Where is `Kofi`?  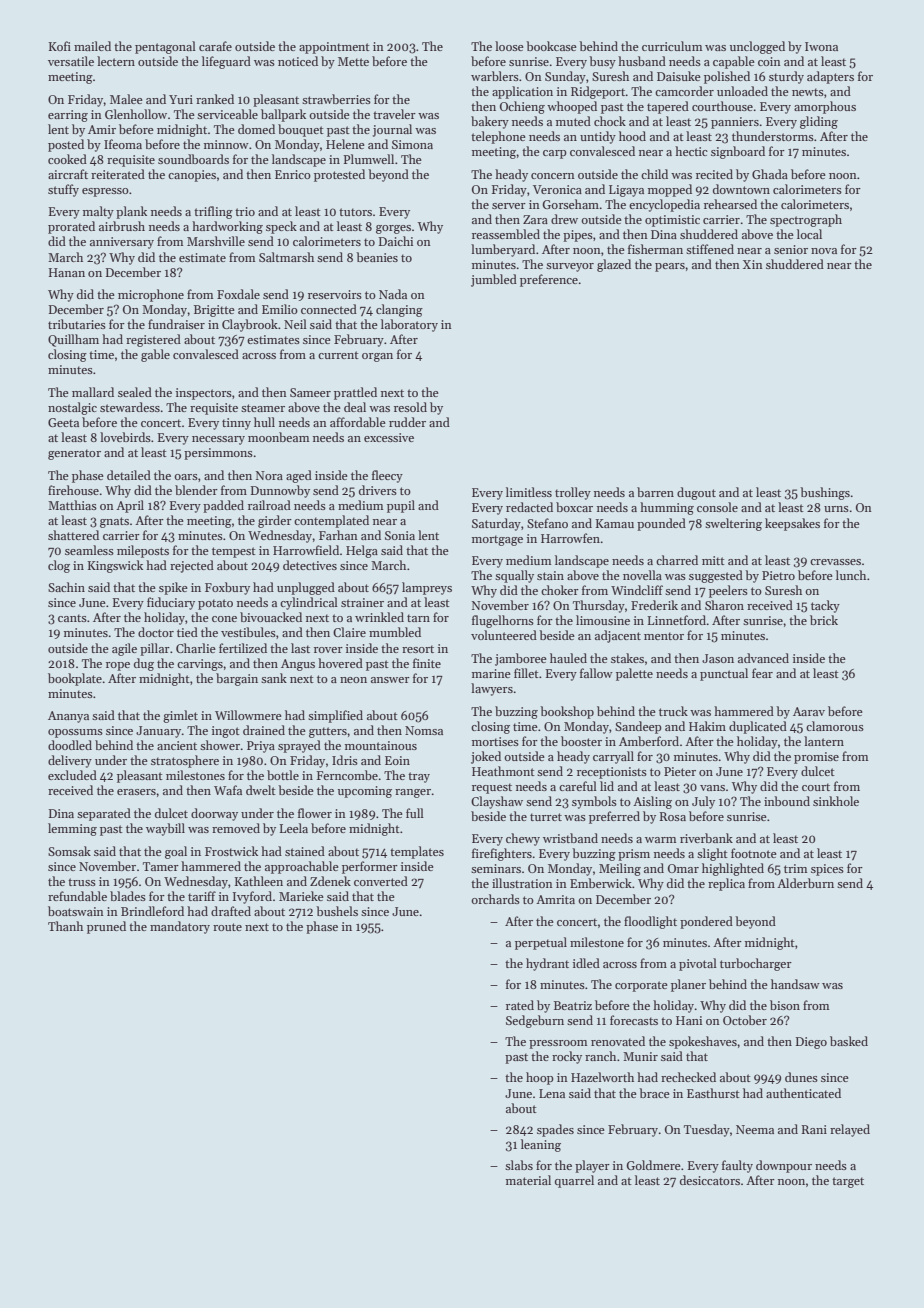
Kofi is located at coordinates (60, 46).
